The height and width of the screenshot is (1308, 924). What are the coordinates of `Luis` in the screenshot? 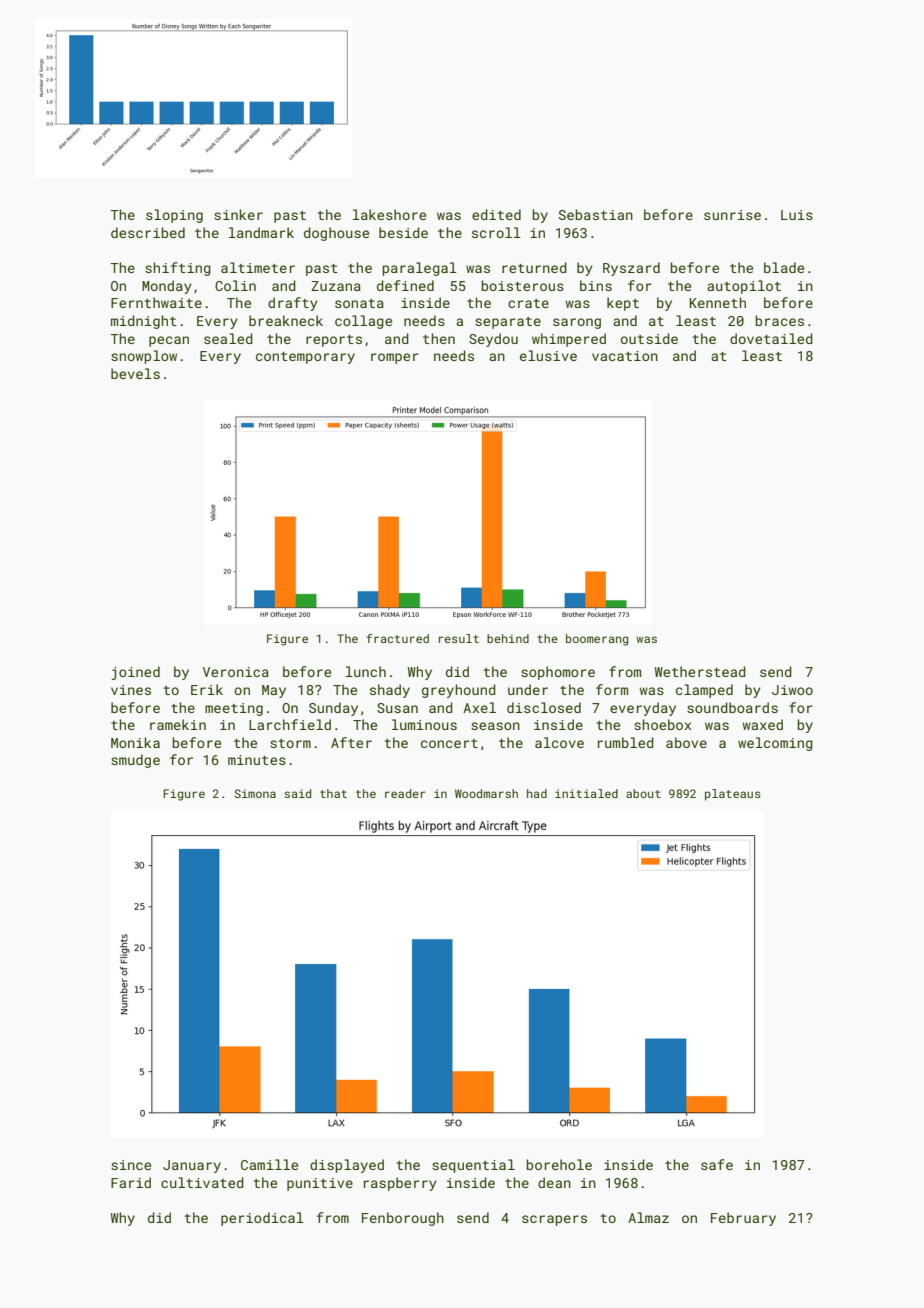 It's located at (797, 215).
